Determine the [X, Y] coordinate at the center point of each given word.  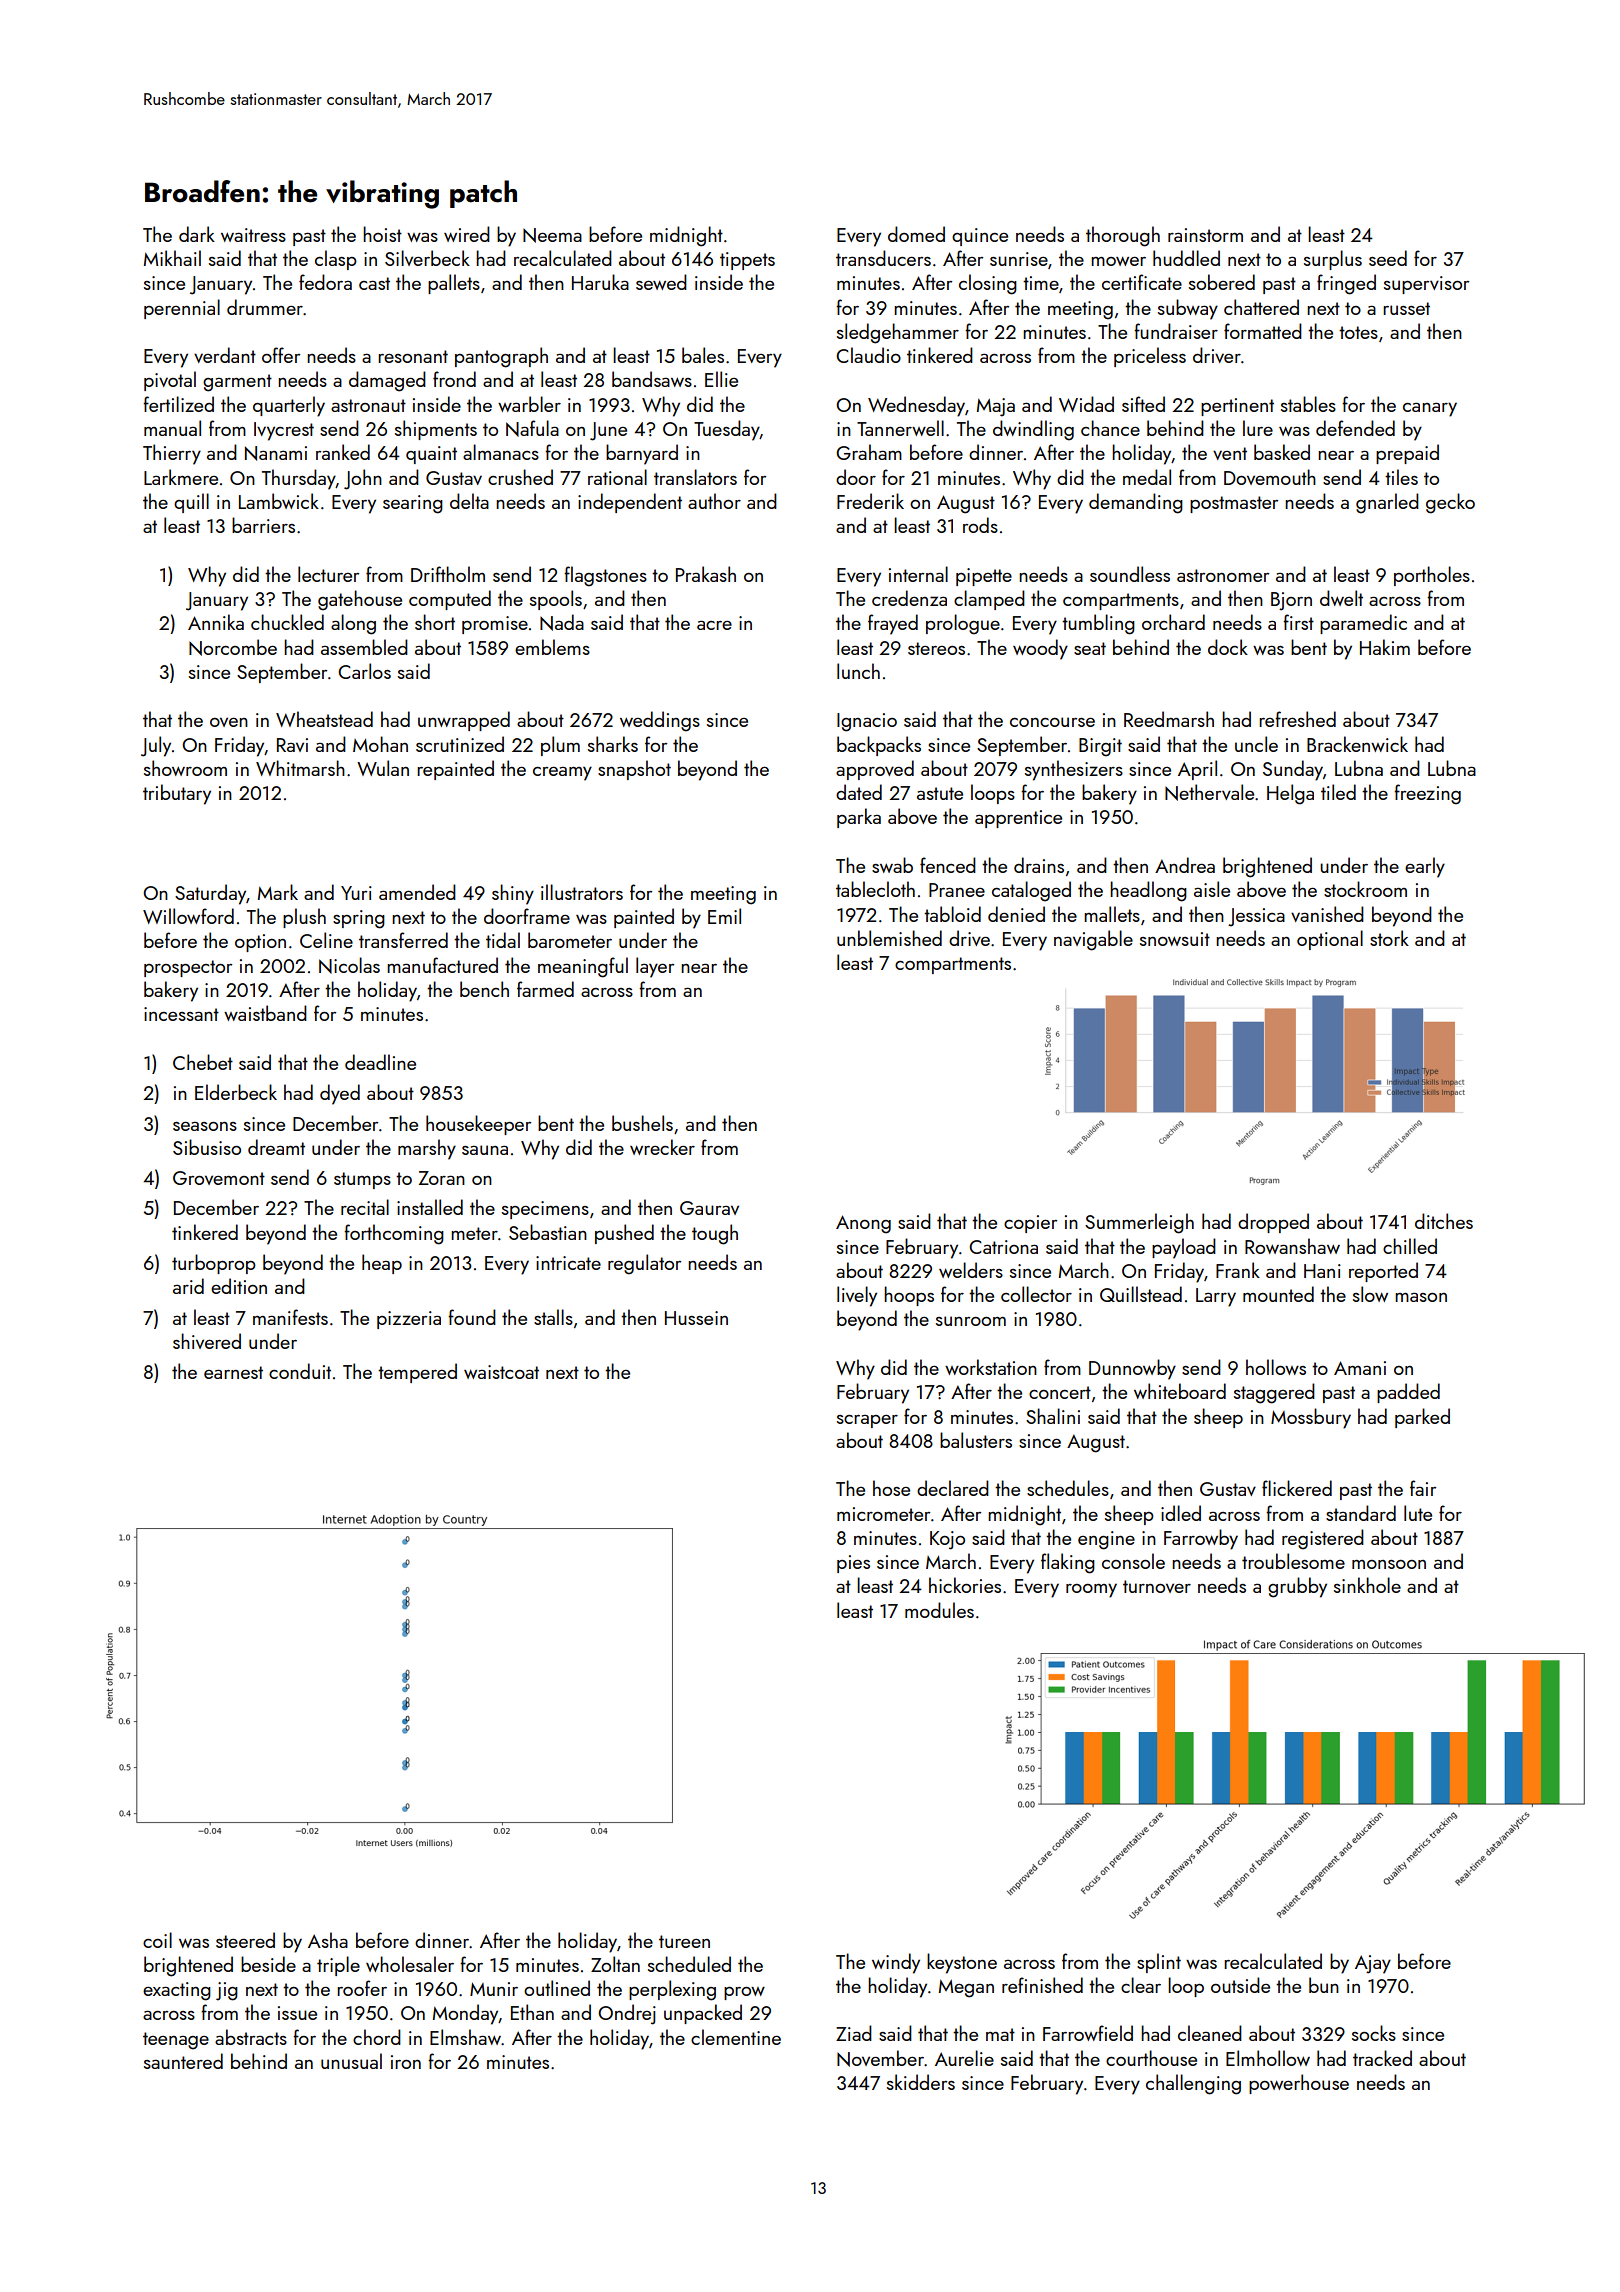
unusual [351, 2061]
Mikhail [172, 258]
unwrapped [464, 721]
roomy [1091, 1590]
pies [853, 1564]
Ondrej [627, 2014]
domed [916, 234]
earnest [233, 1372]
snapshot [634, 770]
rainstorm [1205, 235]
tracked [1382, 2058]
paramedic [1363, 624]
